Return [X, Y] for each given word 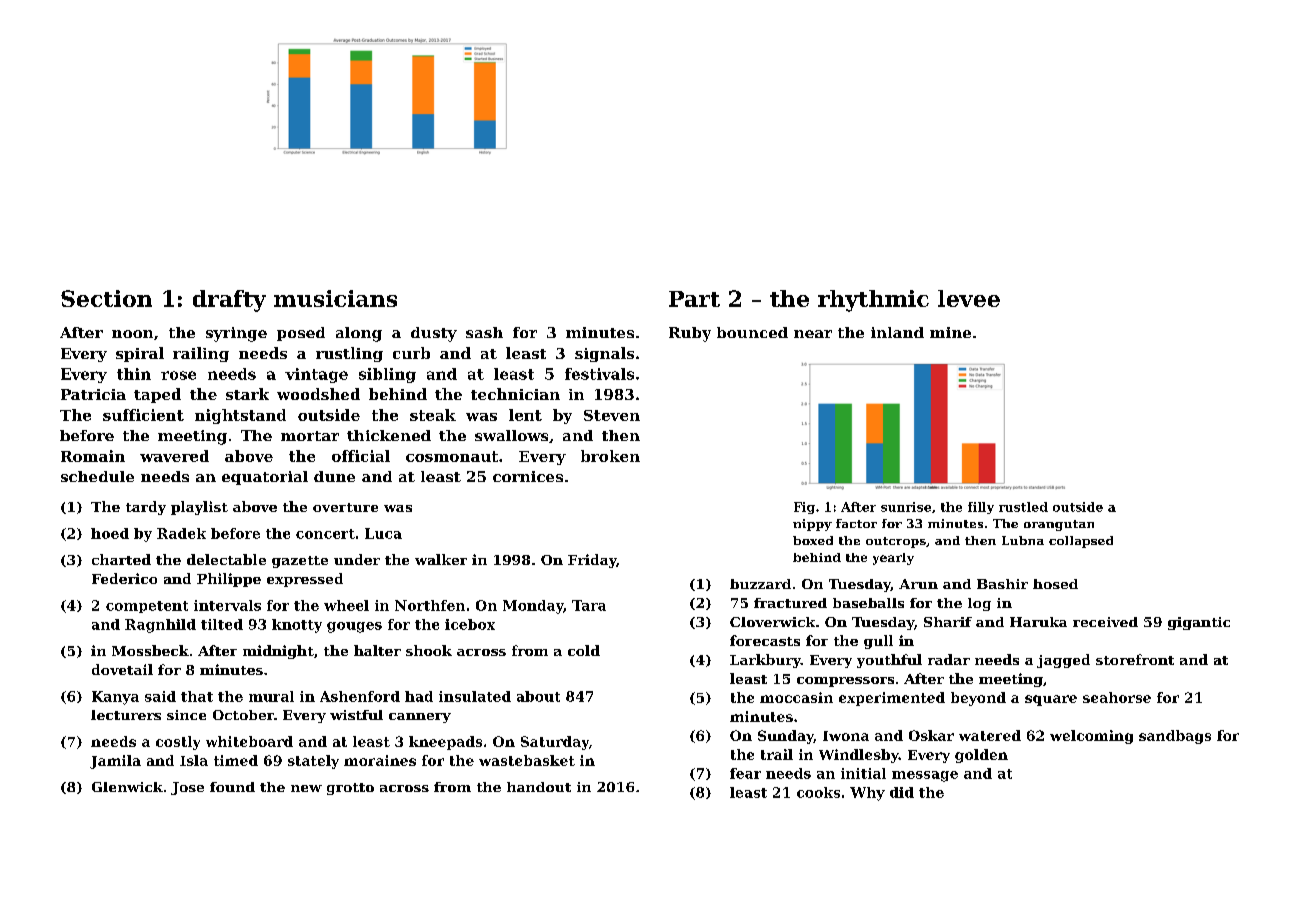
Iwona [846, 736]
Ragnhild [160, 626]
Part [694, 299]
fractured [790, 603]
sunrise [906, 507]
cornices [528, 476]
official [361, 456]
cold [584, 650]
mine [950, 332]
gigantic [1199, 623]
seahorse [1117, 697]
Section [106, 298]
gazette [300, 562]
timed [236, 760]
